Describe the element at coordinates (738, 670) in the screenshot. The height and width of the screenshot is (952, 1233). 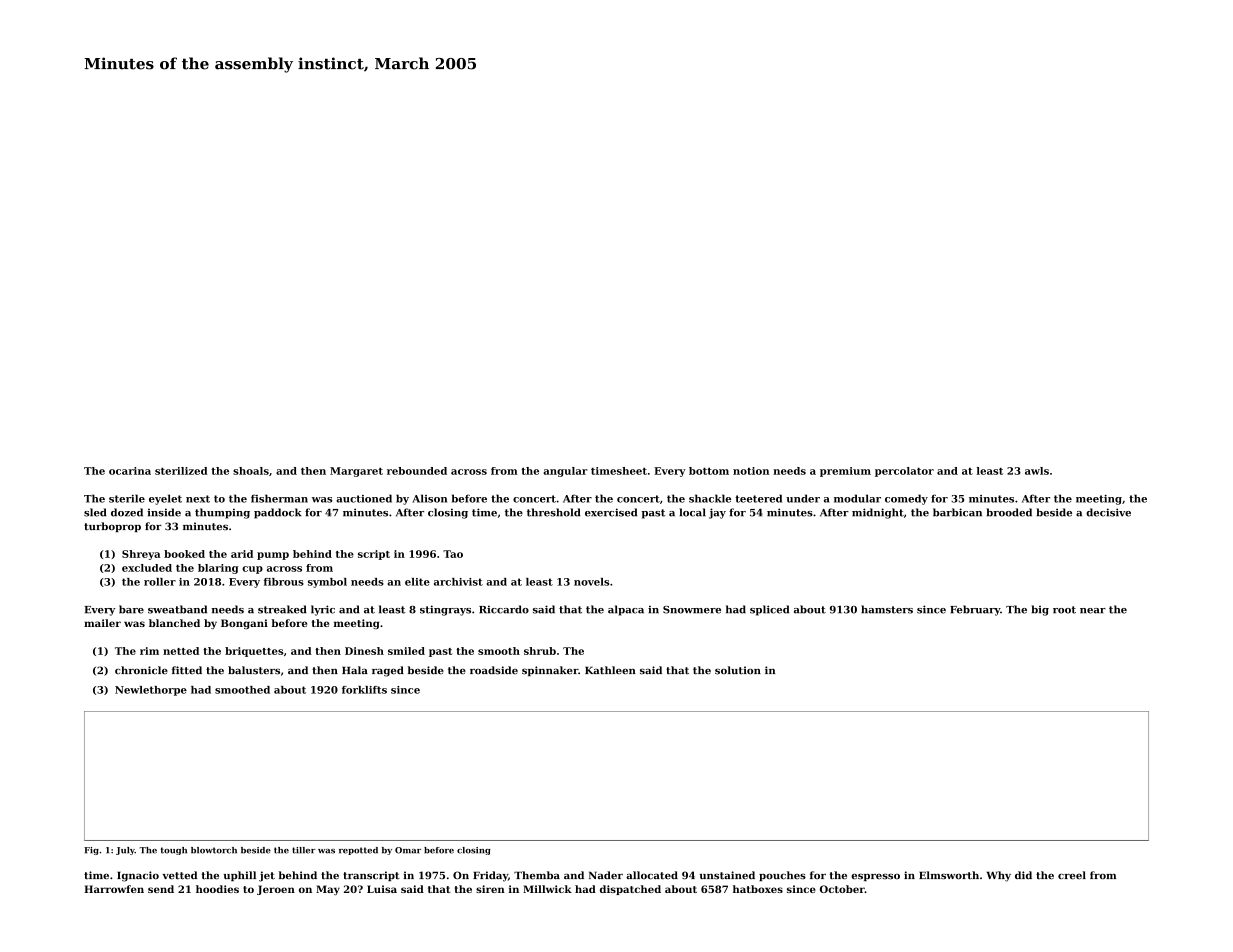
I see `solution` at that location.
